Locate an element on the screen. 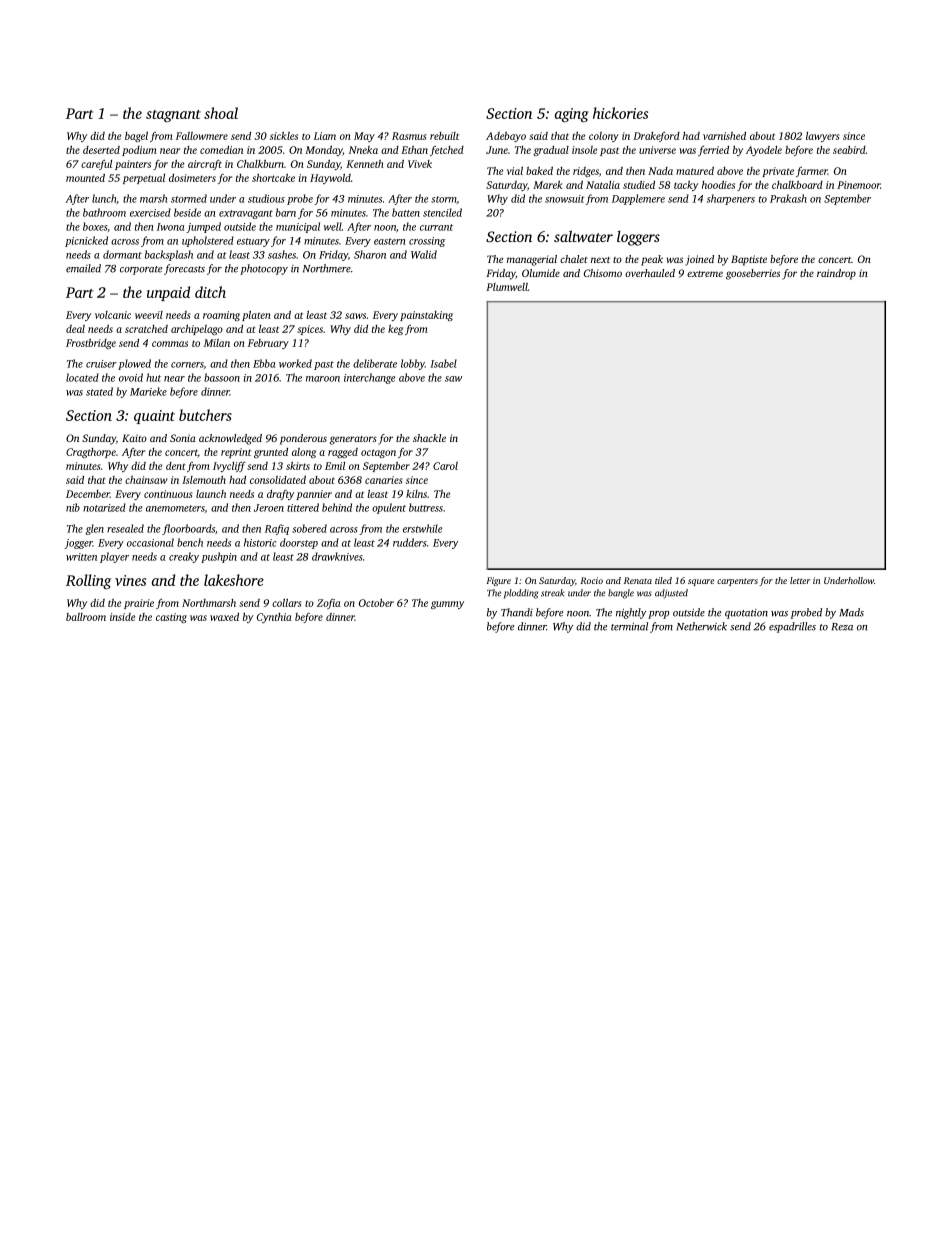 Image resolution: width=952 pixels, height=1233 pixels. snowsuit is located at coordinates (565, 199).
